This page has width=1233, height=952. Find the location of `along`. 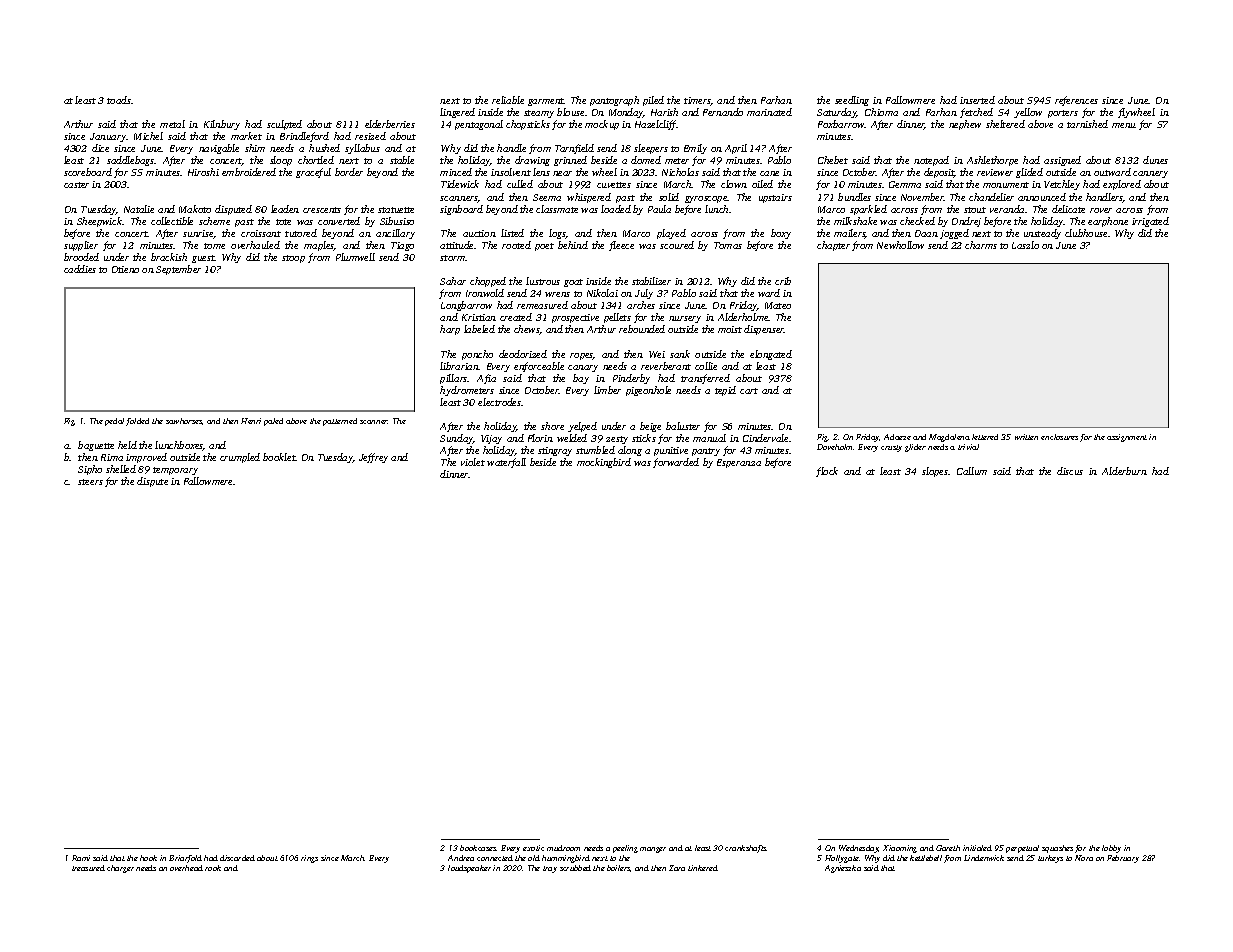

along is located at coordinates (630, 451).
